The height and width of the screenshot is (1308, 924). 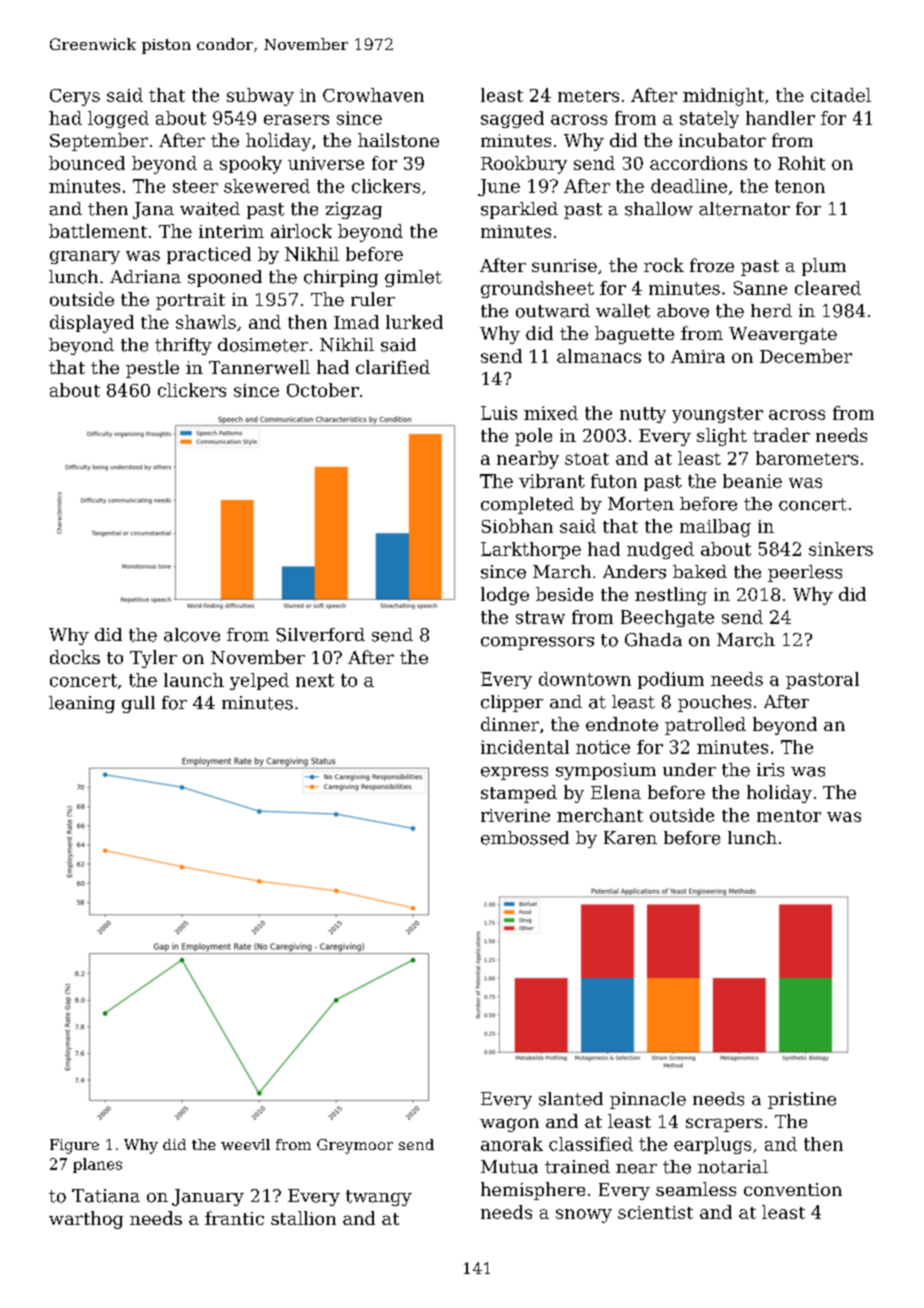 What do you see at coordinates (259, 367) in the screenshot?
I see `Tannerwell` at bounding box center [259, 367].
